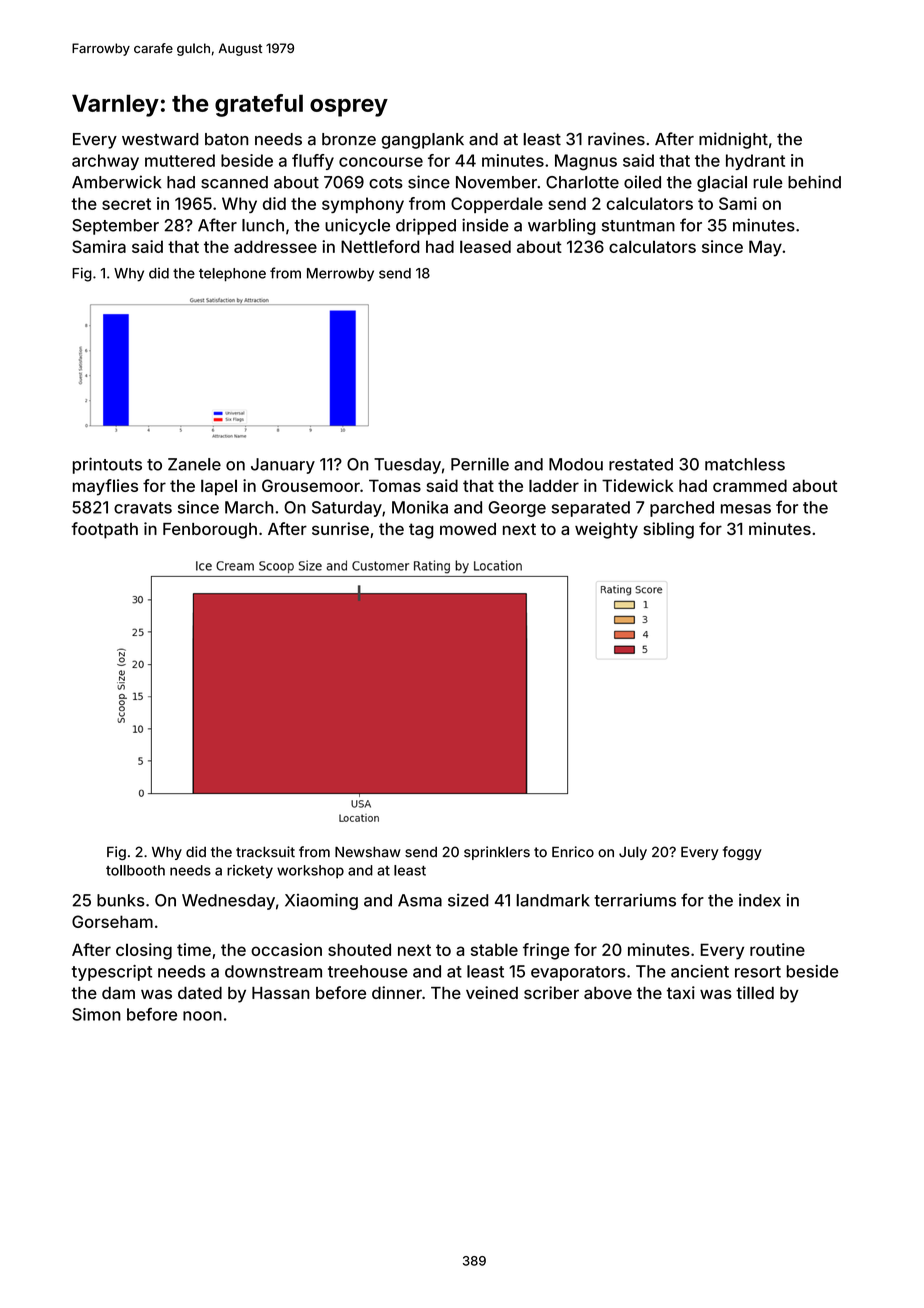 The image size is (924, 1308). I want to click on sibling, so click(668, 530).
